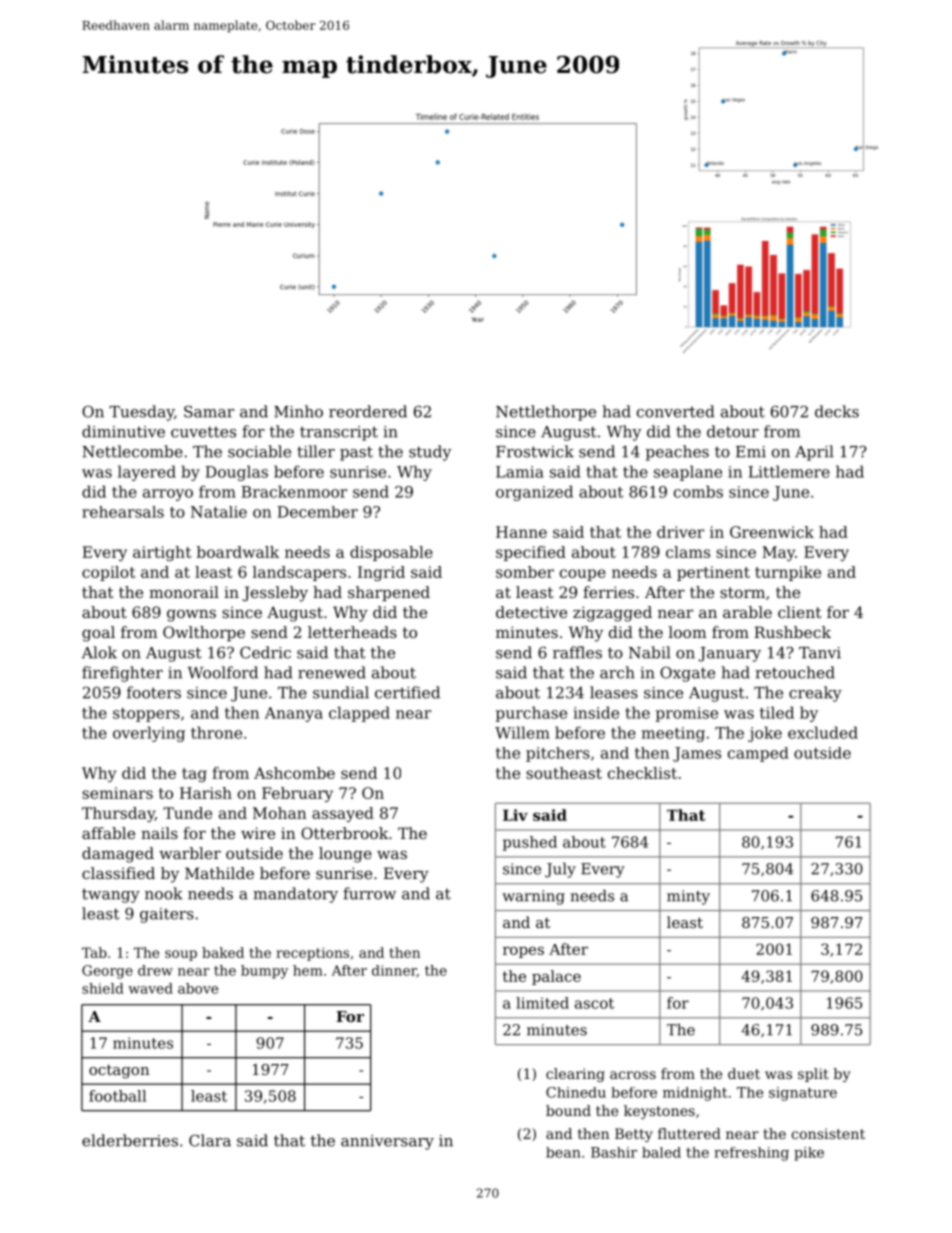 The height and width of the image is (1233, 952). I want to click on ropes, so click(523, 952).
